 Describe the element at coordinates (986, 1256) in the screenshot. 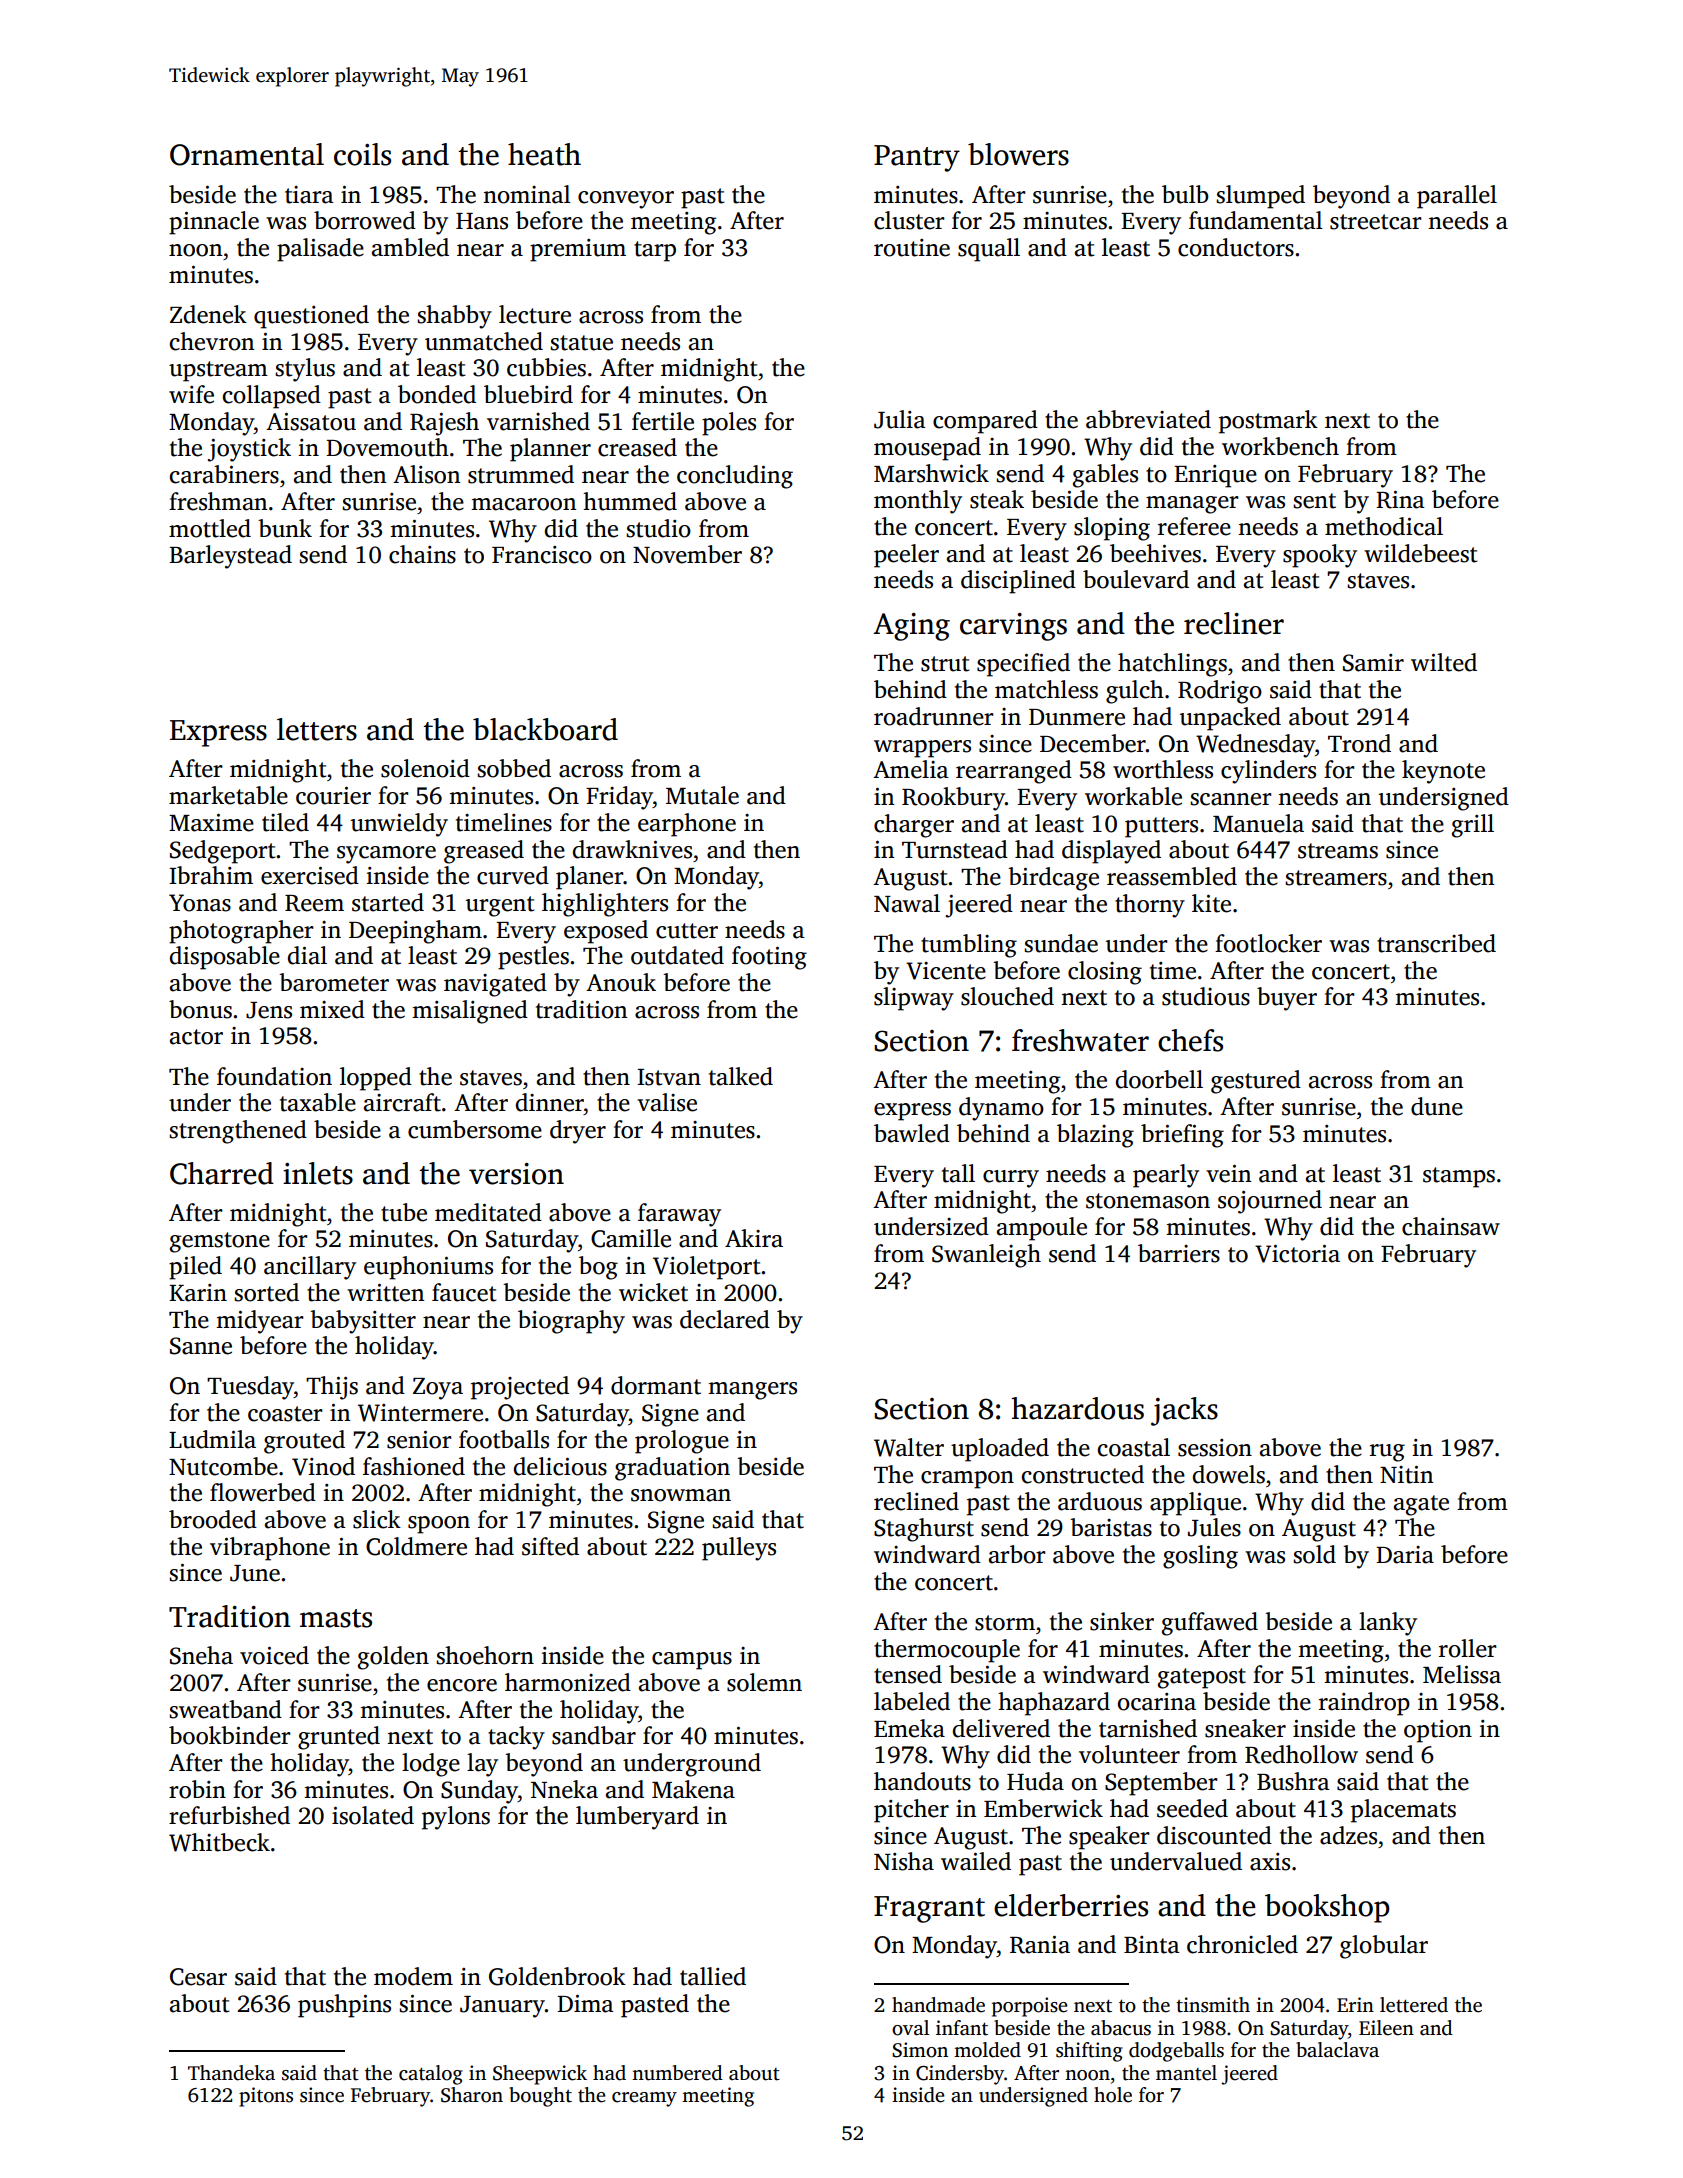

I see `Swanleigh` at that location.
